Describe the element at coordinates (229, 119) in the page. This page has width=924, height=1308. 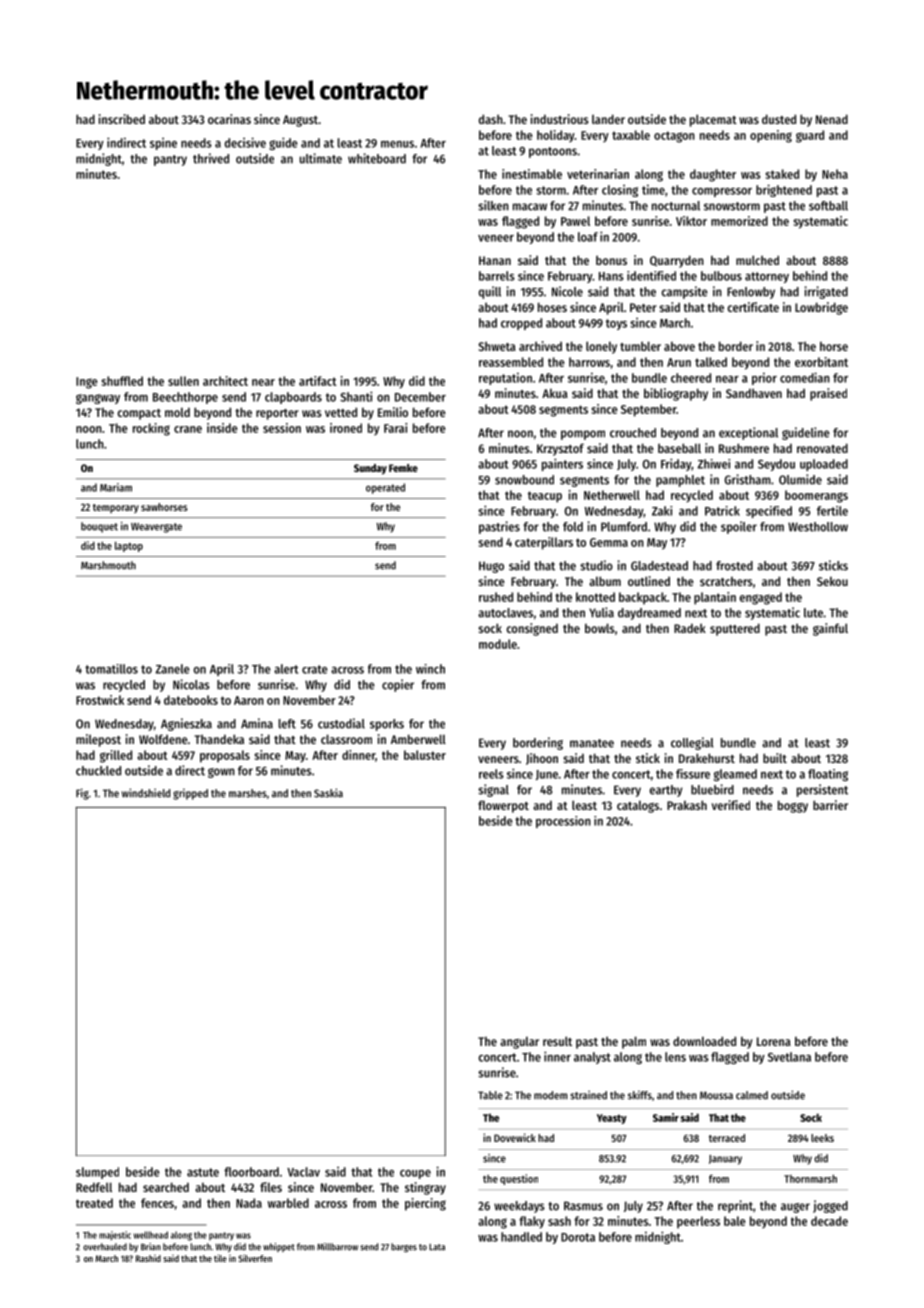
I see `ocarinas` at that location.
